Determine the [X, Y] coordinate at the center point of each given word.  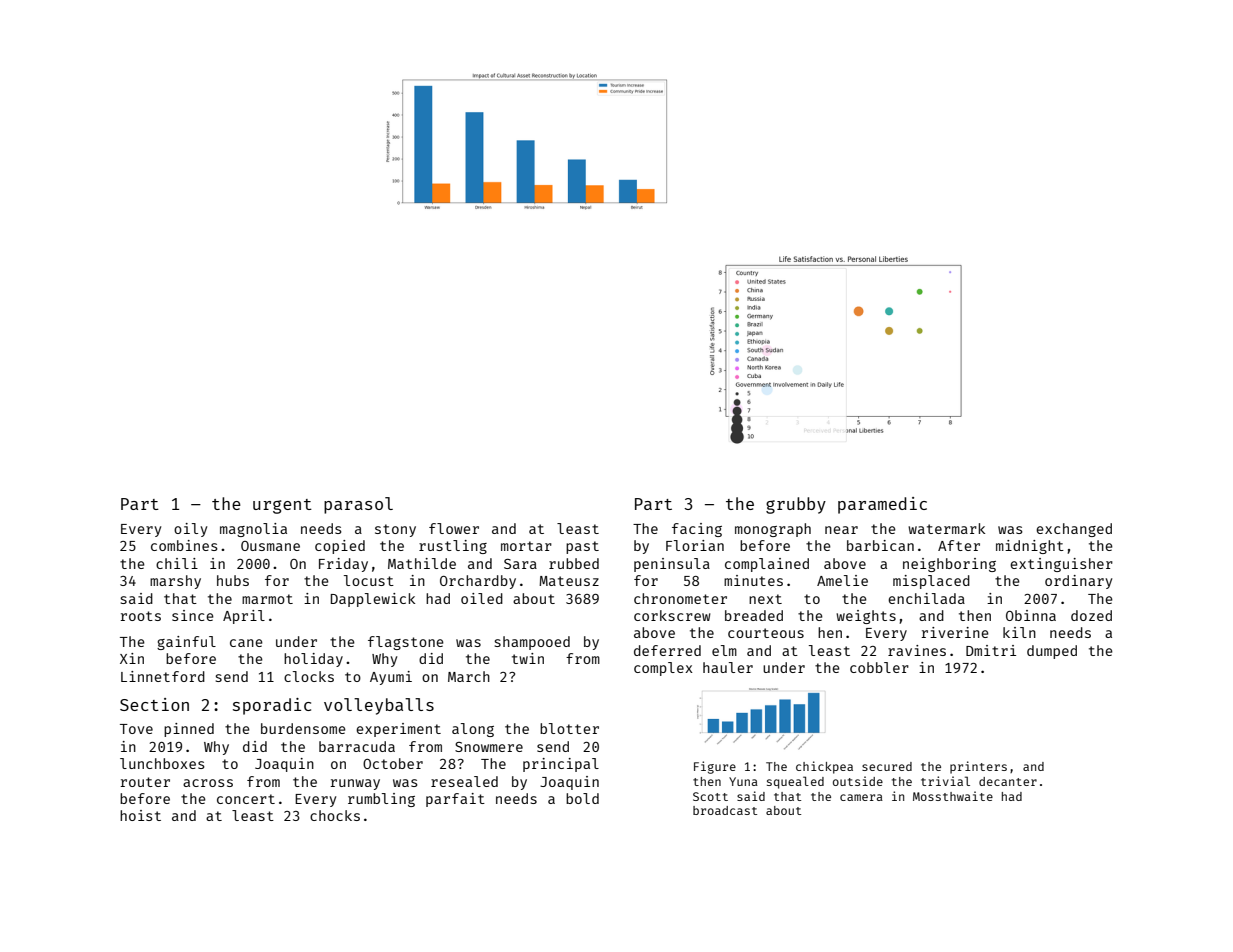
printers [978, 767]
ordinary [1078, 582]
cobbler [879, 667]
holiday [313, 660]
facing [697, 530]
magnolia [253, 530]
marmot [267, 599]
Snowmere [489, 747]
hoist [140, 815]
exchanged [1074, 530]
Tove [136, 729]
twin [528, 658]
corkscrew [672, 615]
